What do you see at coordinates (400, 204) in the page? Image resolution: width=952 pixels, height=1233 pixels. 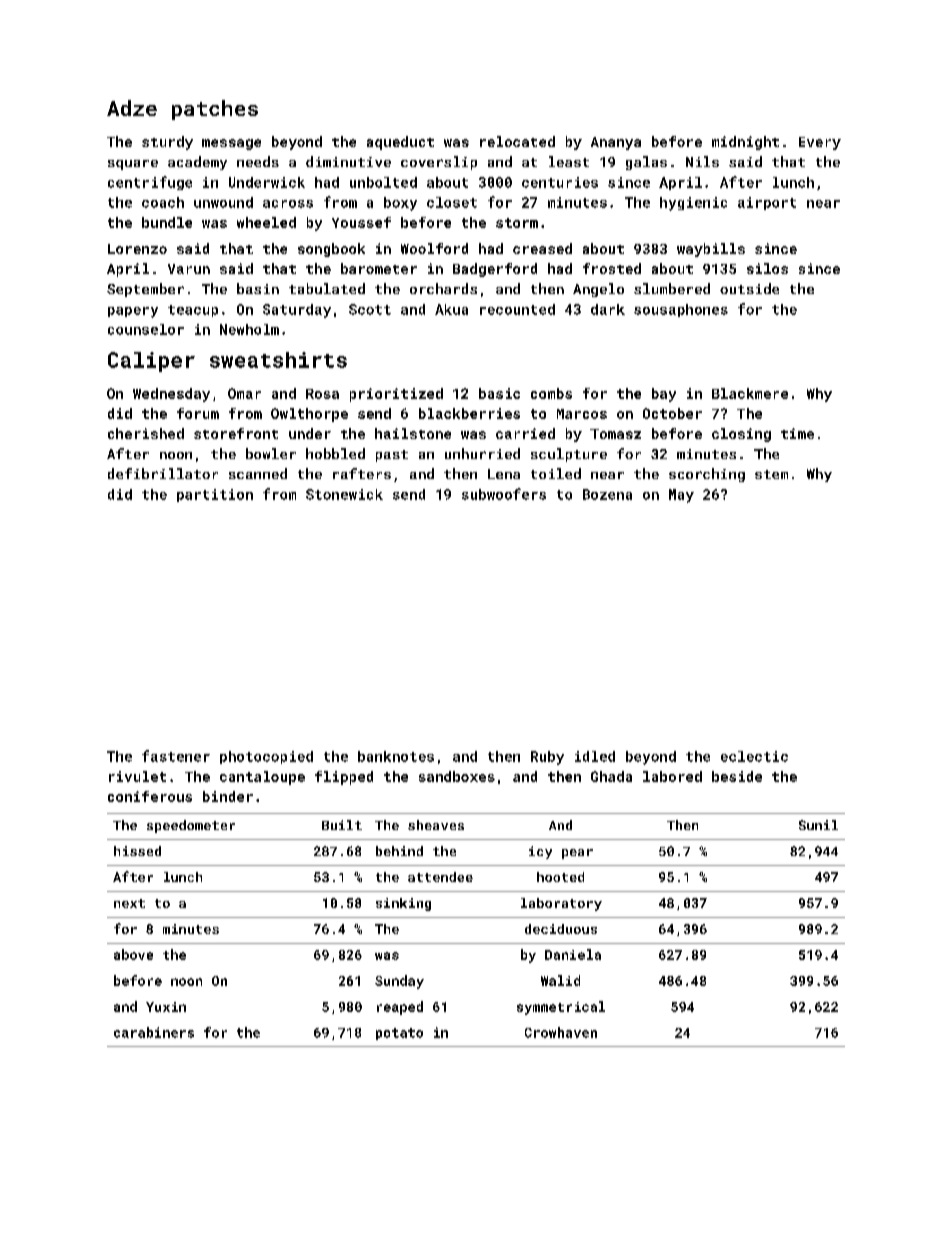 I see `boxy` at bounding box center [400, 204].
